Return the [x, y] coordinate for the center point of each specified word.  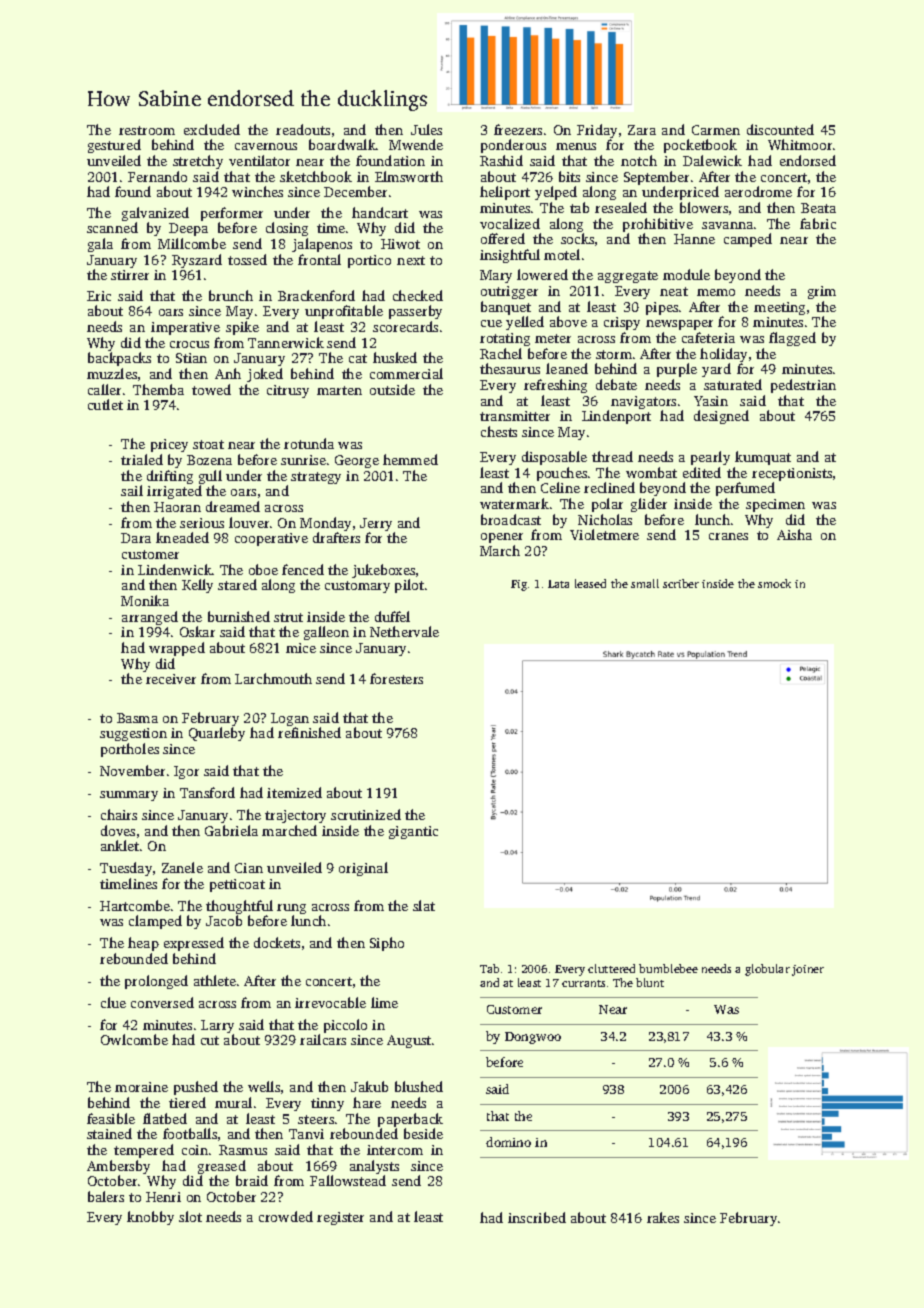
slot [190, 1216]
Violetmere [604, 534]
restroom [147, 130]
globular [767, 970]
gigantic [413, 832]
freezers [518, 129]
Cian [249, 868]
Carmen [716, 130]
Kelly [197, 586]
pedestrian [803, 386]
